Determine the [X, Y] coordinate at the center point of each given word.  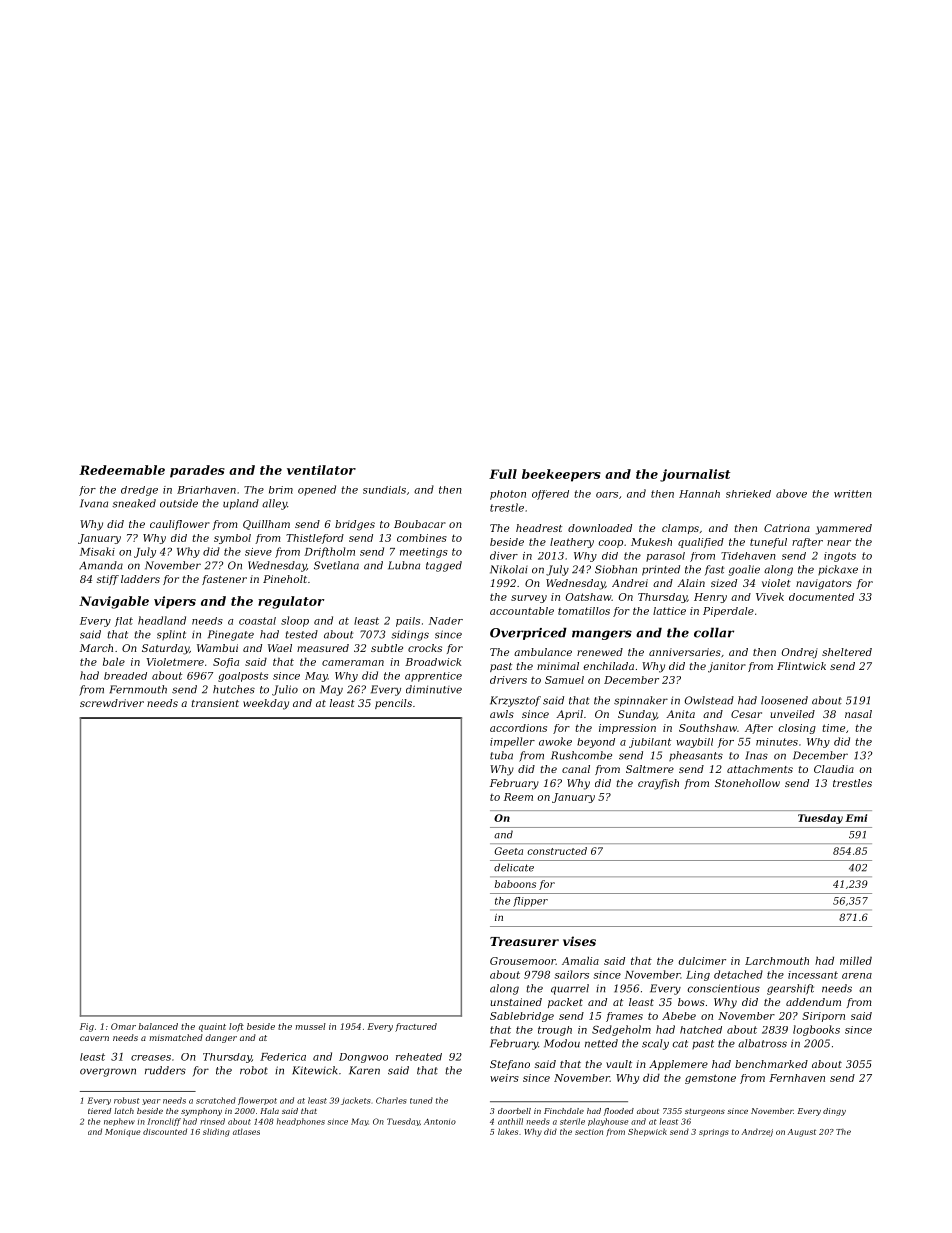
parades [197, 471]
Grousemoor [523, 961]
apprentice [433, 677]
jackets [356, 1101]
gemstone [710, 1079]
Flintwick [801, 666]
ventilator [321, 470]
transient [215, 703]
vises [579, 941]
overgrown [108, 1072]
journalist [695, 475]
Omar [123, 1026]
